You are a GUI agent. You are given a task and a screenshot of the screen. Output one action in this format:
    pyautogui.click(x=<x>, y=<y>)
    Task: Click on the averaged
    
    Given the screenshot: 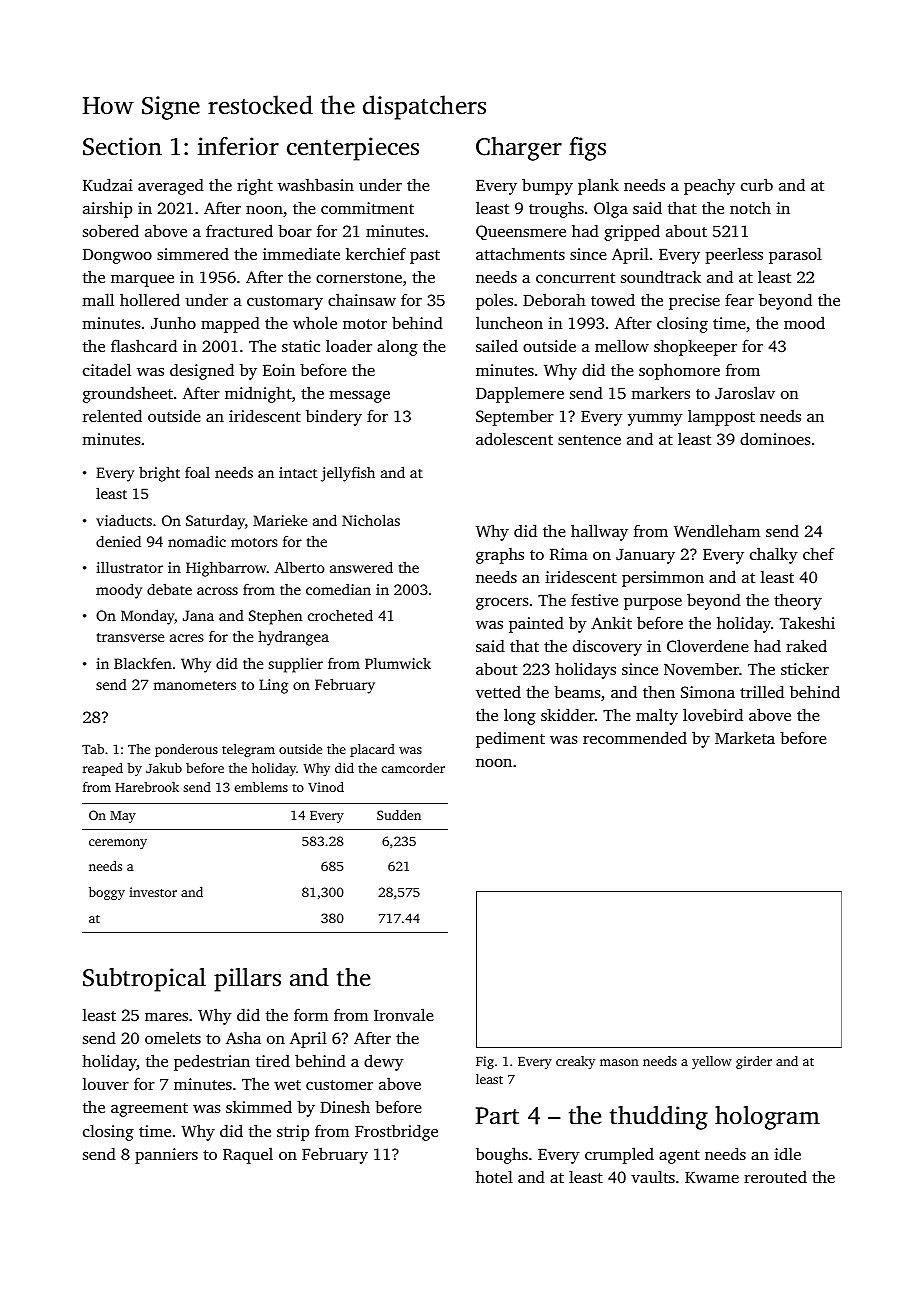 What is the action you would take?
    pyautogui.click(x=171, y=187)
